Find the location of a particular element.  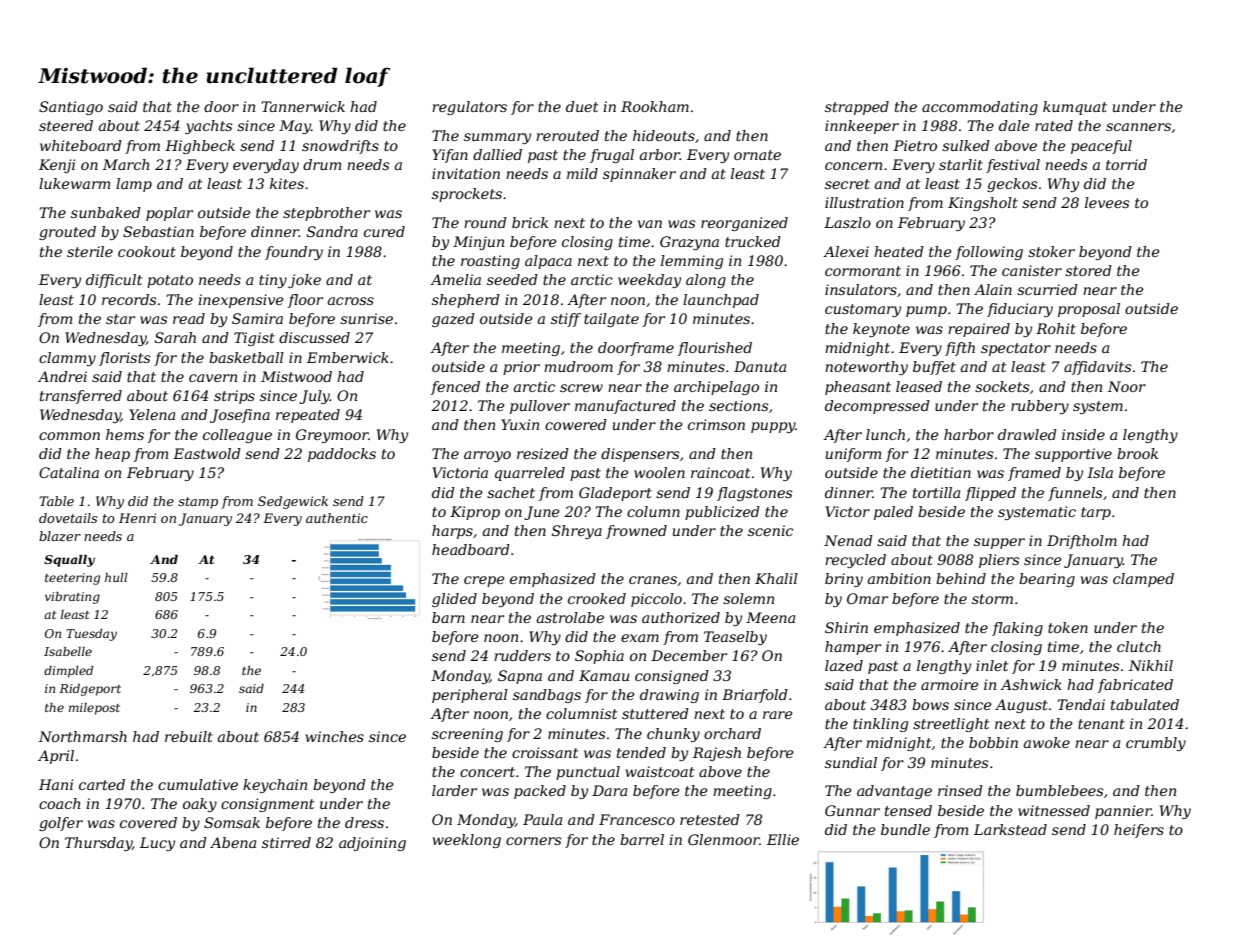

cormorant is located at coordinates (863, 271).
